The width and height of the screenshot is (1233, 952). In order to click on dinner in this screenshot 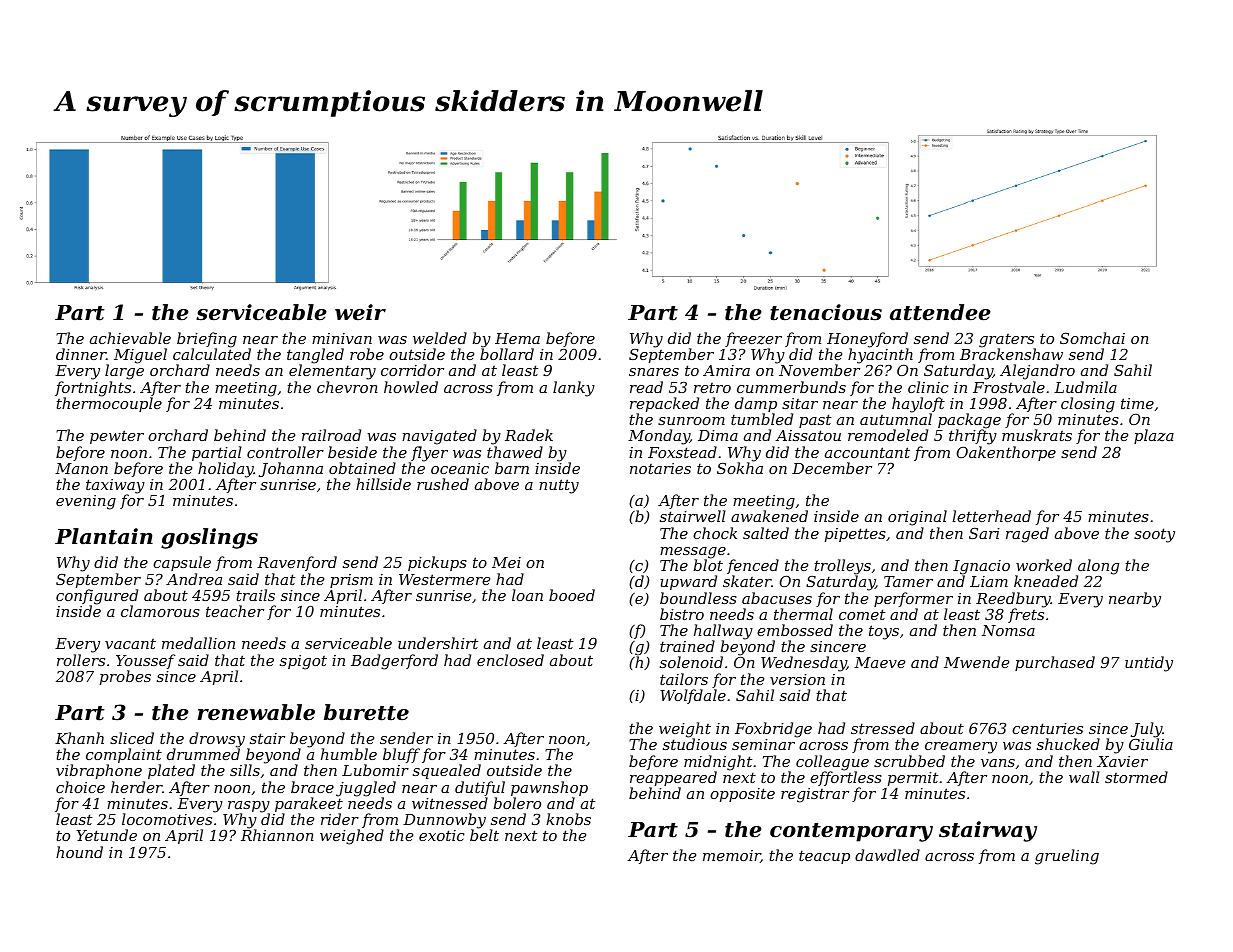, I will do `click(81, 354)`.
